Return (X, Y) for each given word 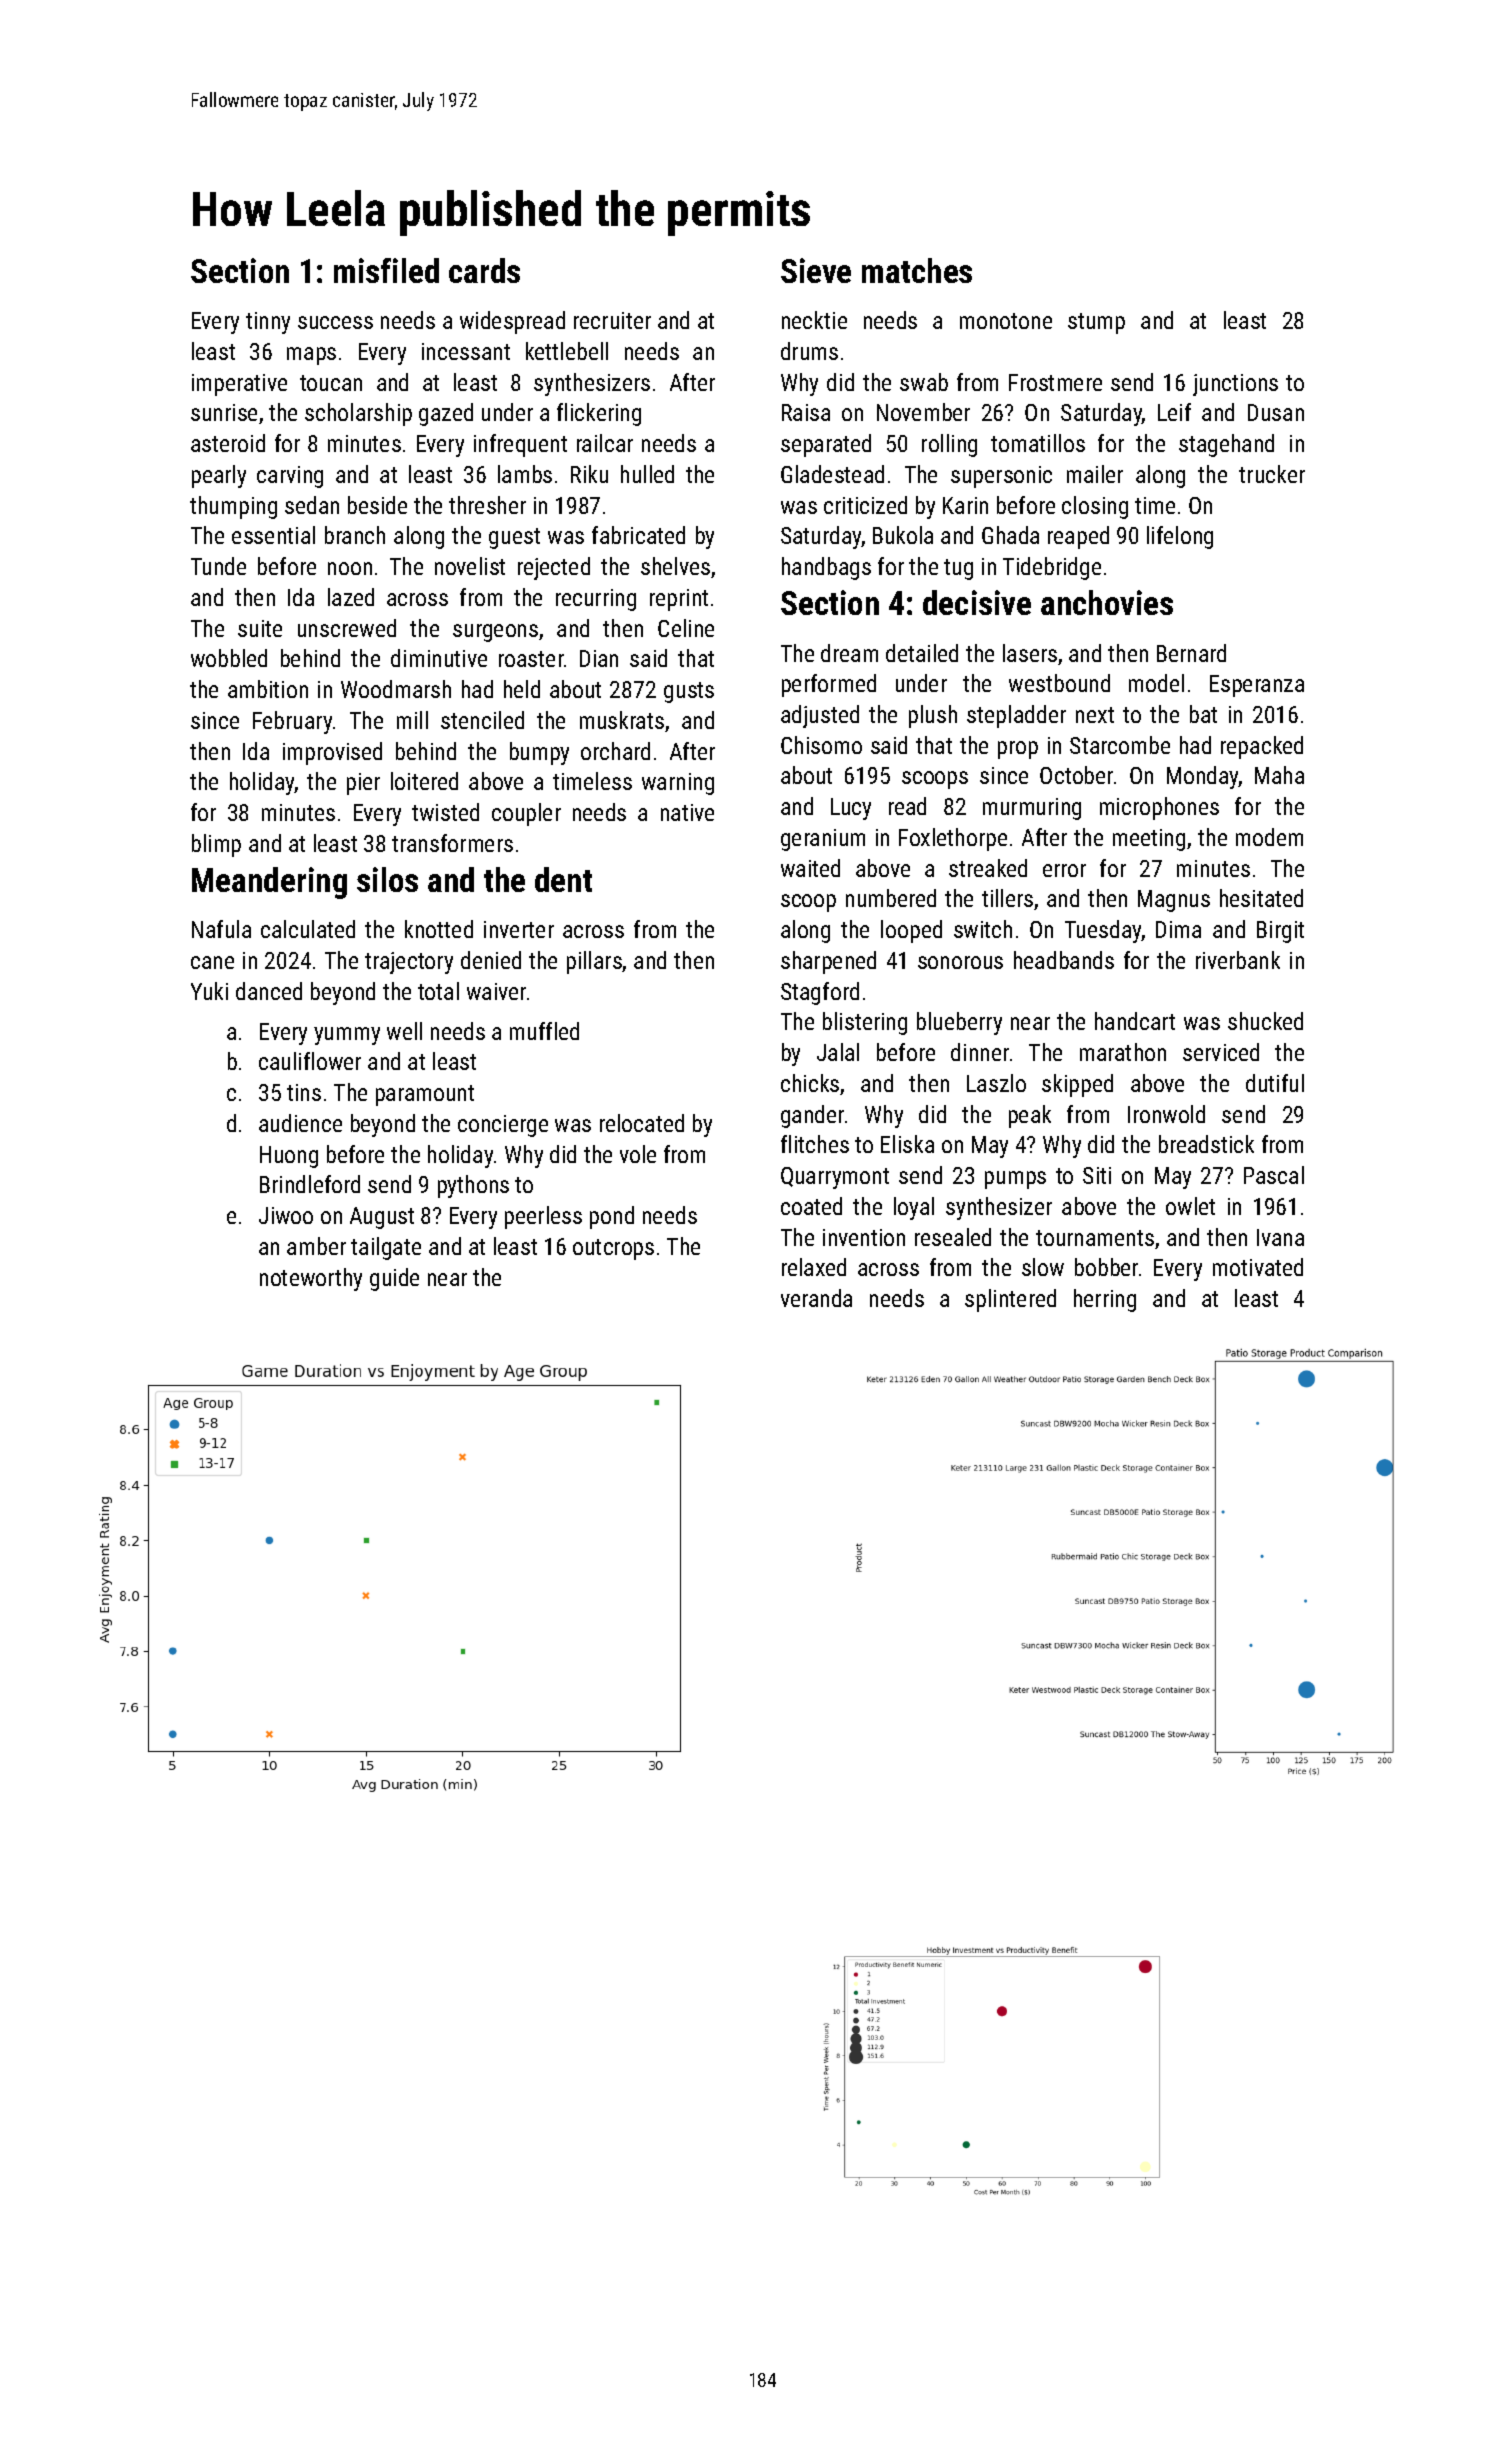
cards (484, 270)
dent (563, 879)
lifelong (1180, 537)
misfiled (386, 270)
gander (812, 1116)
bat (1203, 714)
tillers (1007, 898)
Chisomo (821, 745)
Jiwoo (286, 1215)
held (522, 689)
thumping (233, 507)
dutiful (1275, 1083)
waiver (496, 991)
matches (917, 270)
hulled (647, 474)
